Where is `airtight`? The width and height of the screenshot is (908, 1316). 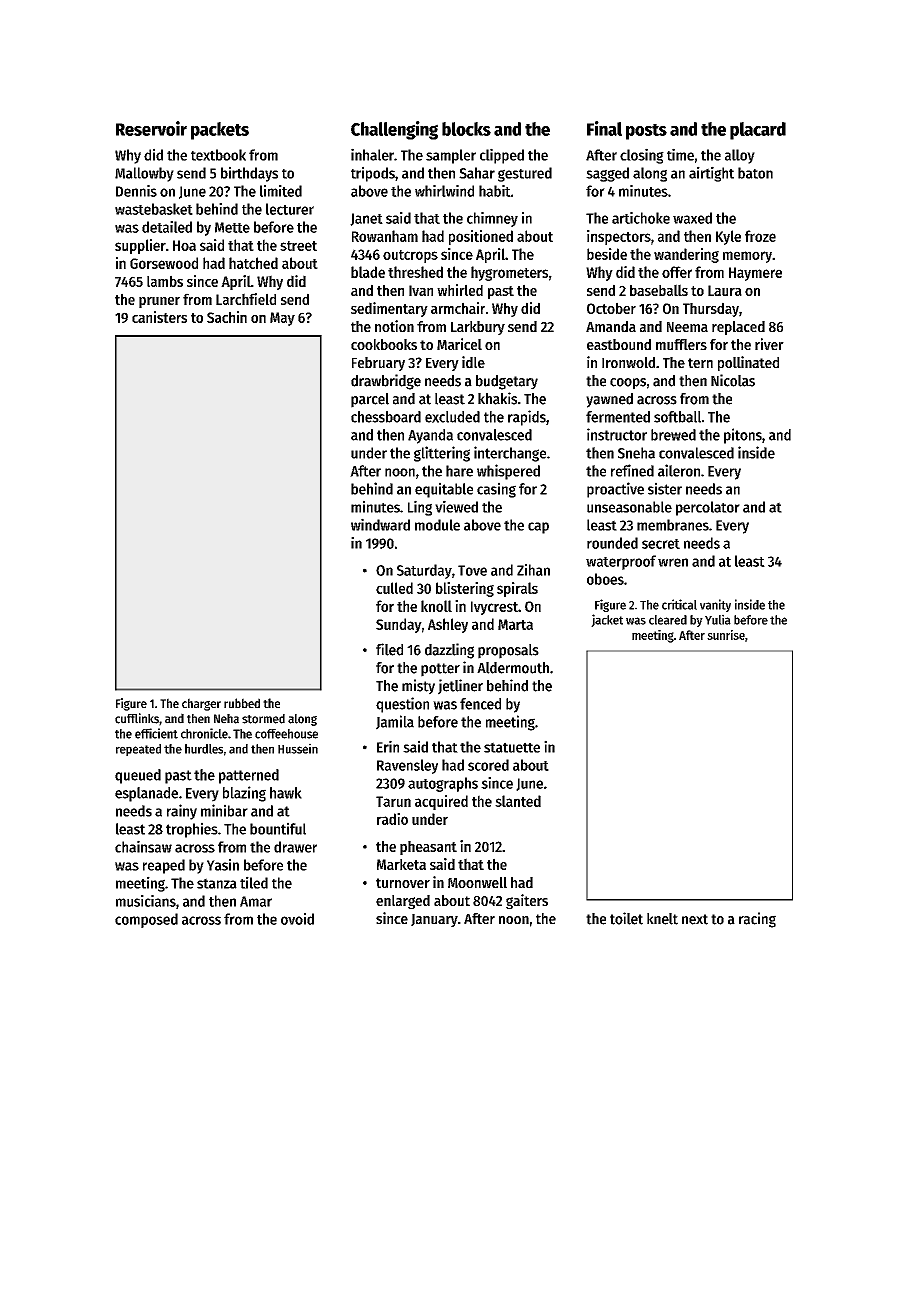
airtight is located at coordinates (711, 174).
